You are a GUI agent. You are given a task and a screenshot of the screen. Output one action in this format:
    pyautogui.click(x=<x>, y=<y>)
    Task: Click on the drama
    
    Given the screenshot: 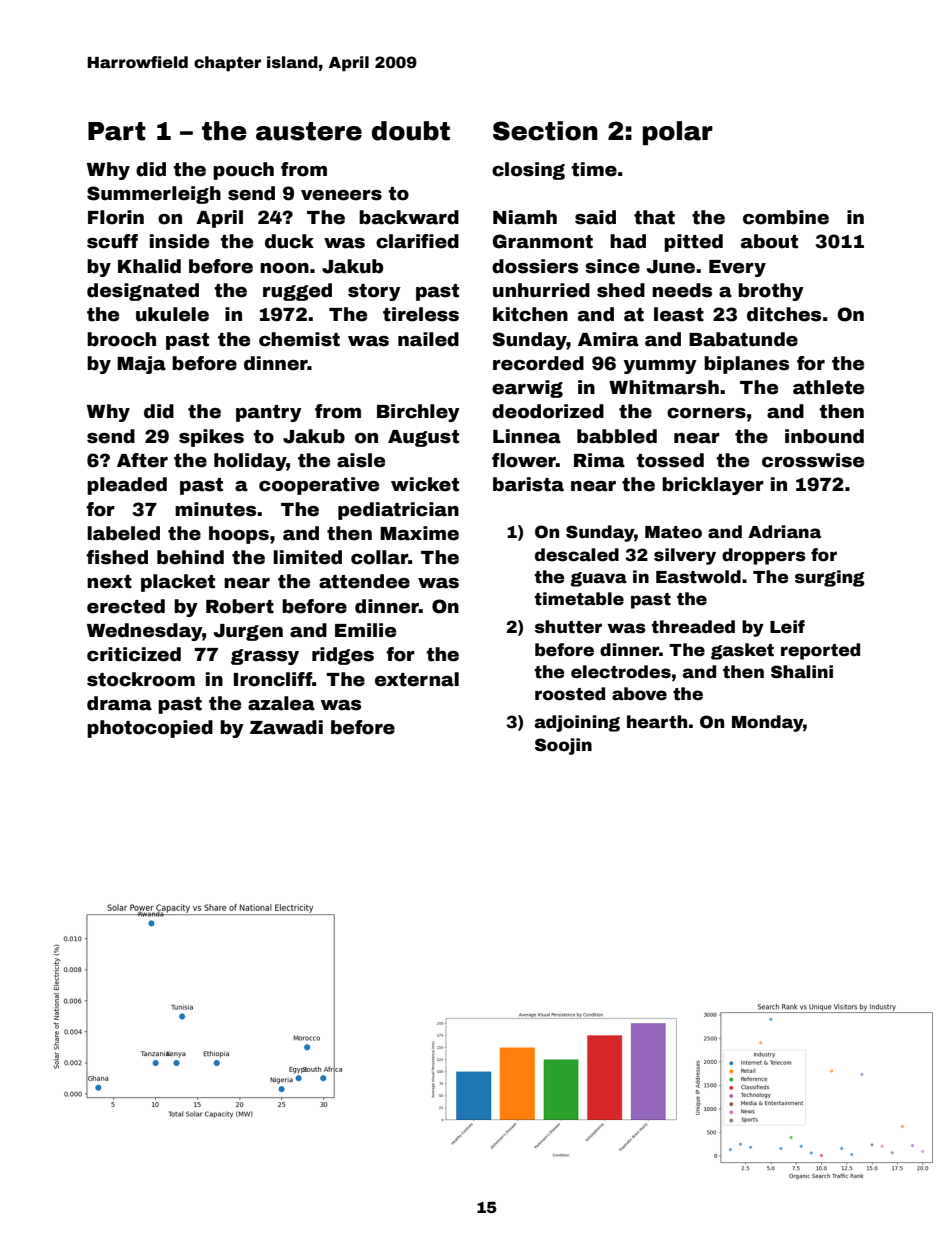 What is the action you would take?
    pyautogui.click(x=119, y=703)
